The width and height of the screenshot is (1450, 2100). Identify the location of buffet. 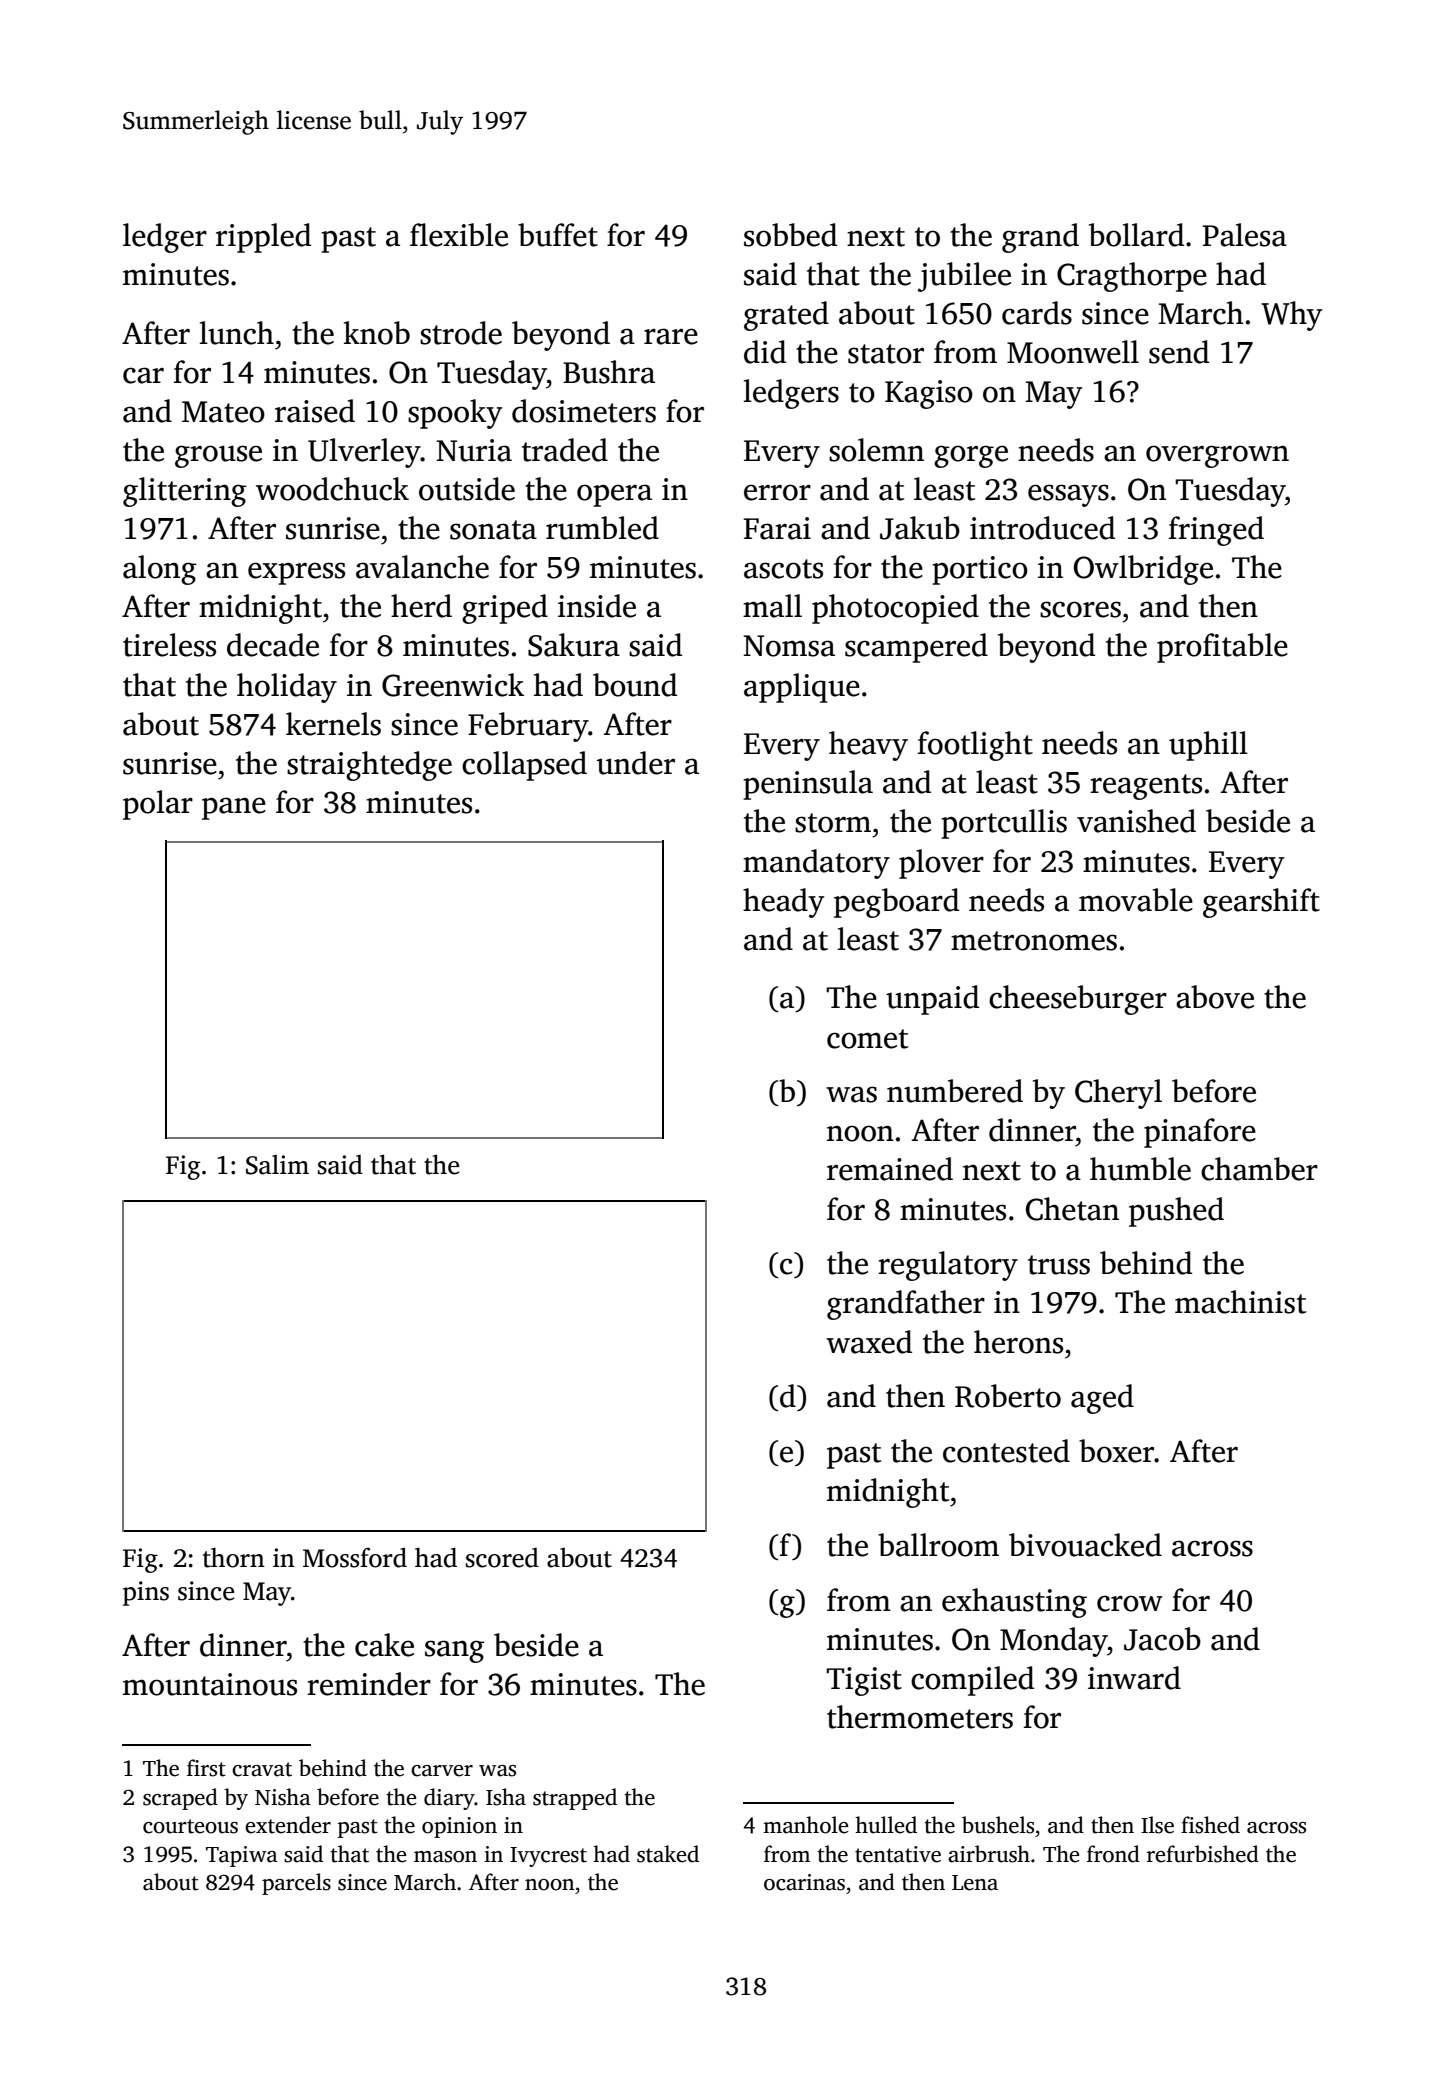
(558, 235).
